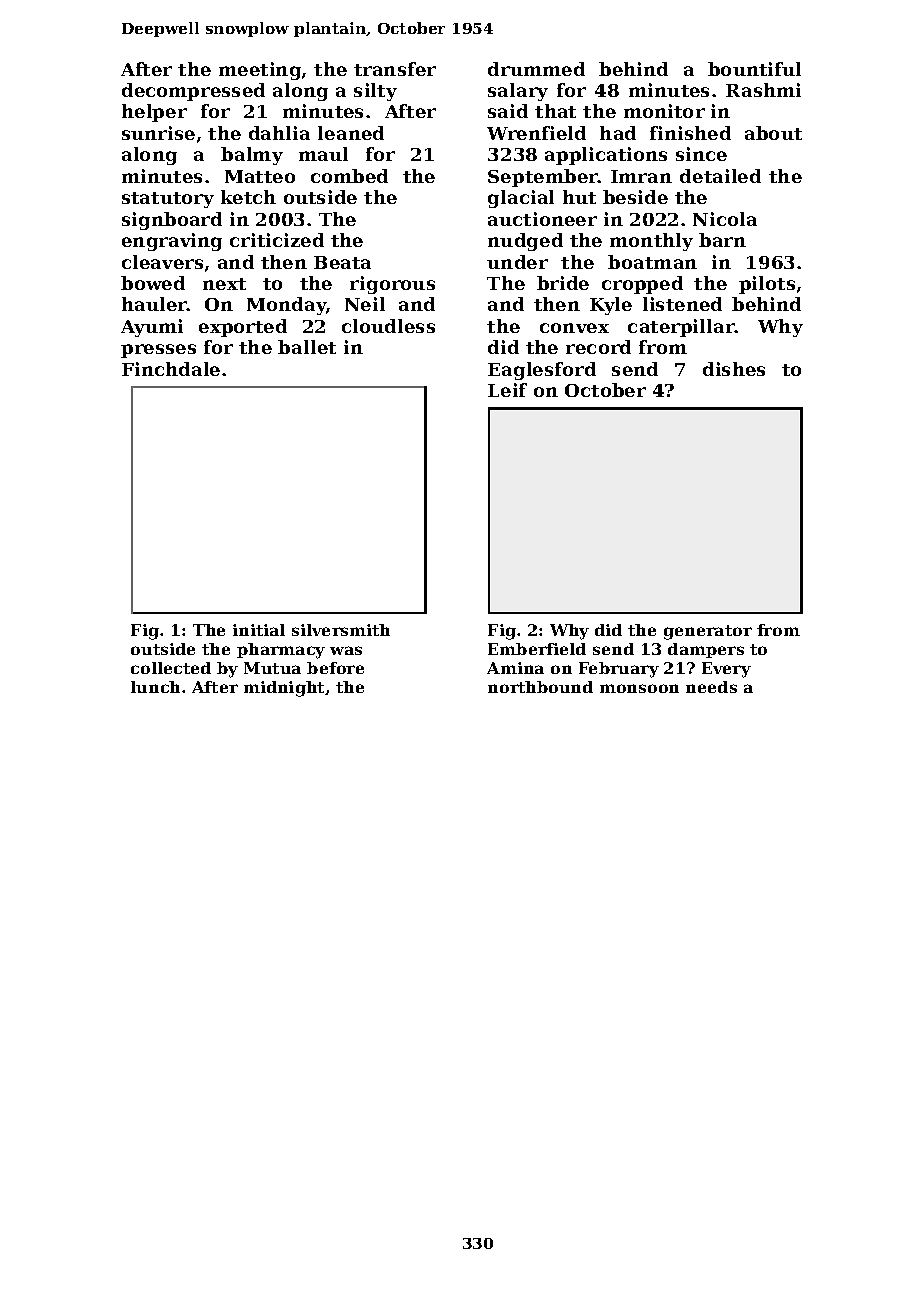 Image resolution: width=924 pixels, height=1311 pixels. What do you see at coordinates (536, 69) in the document?
I see `drummed` at bounding box center [536, 69].
